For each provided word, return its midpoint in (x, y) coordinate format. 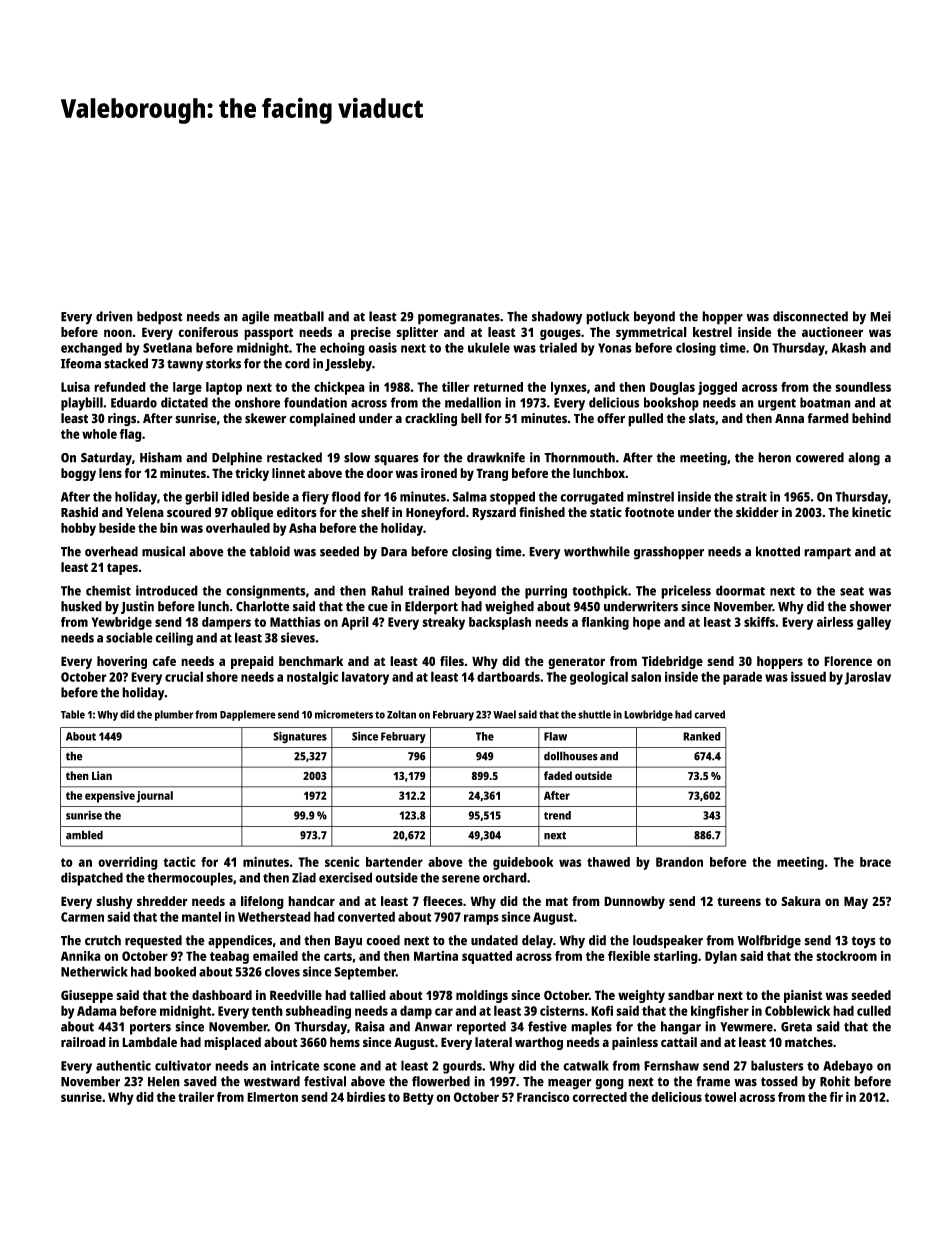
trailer (196, 1097)
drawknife (496, 457)
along (864, 459)
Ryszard (494, 513)
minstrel (650, 496)
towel (720, 1097)
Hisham (161, 457)
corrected (599, 1097)
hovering (122, 662)
